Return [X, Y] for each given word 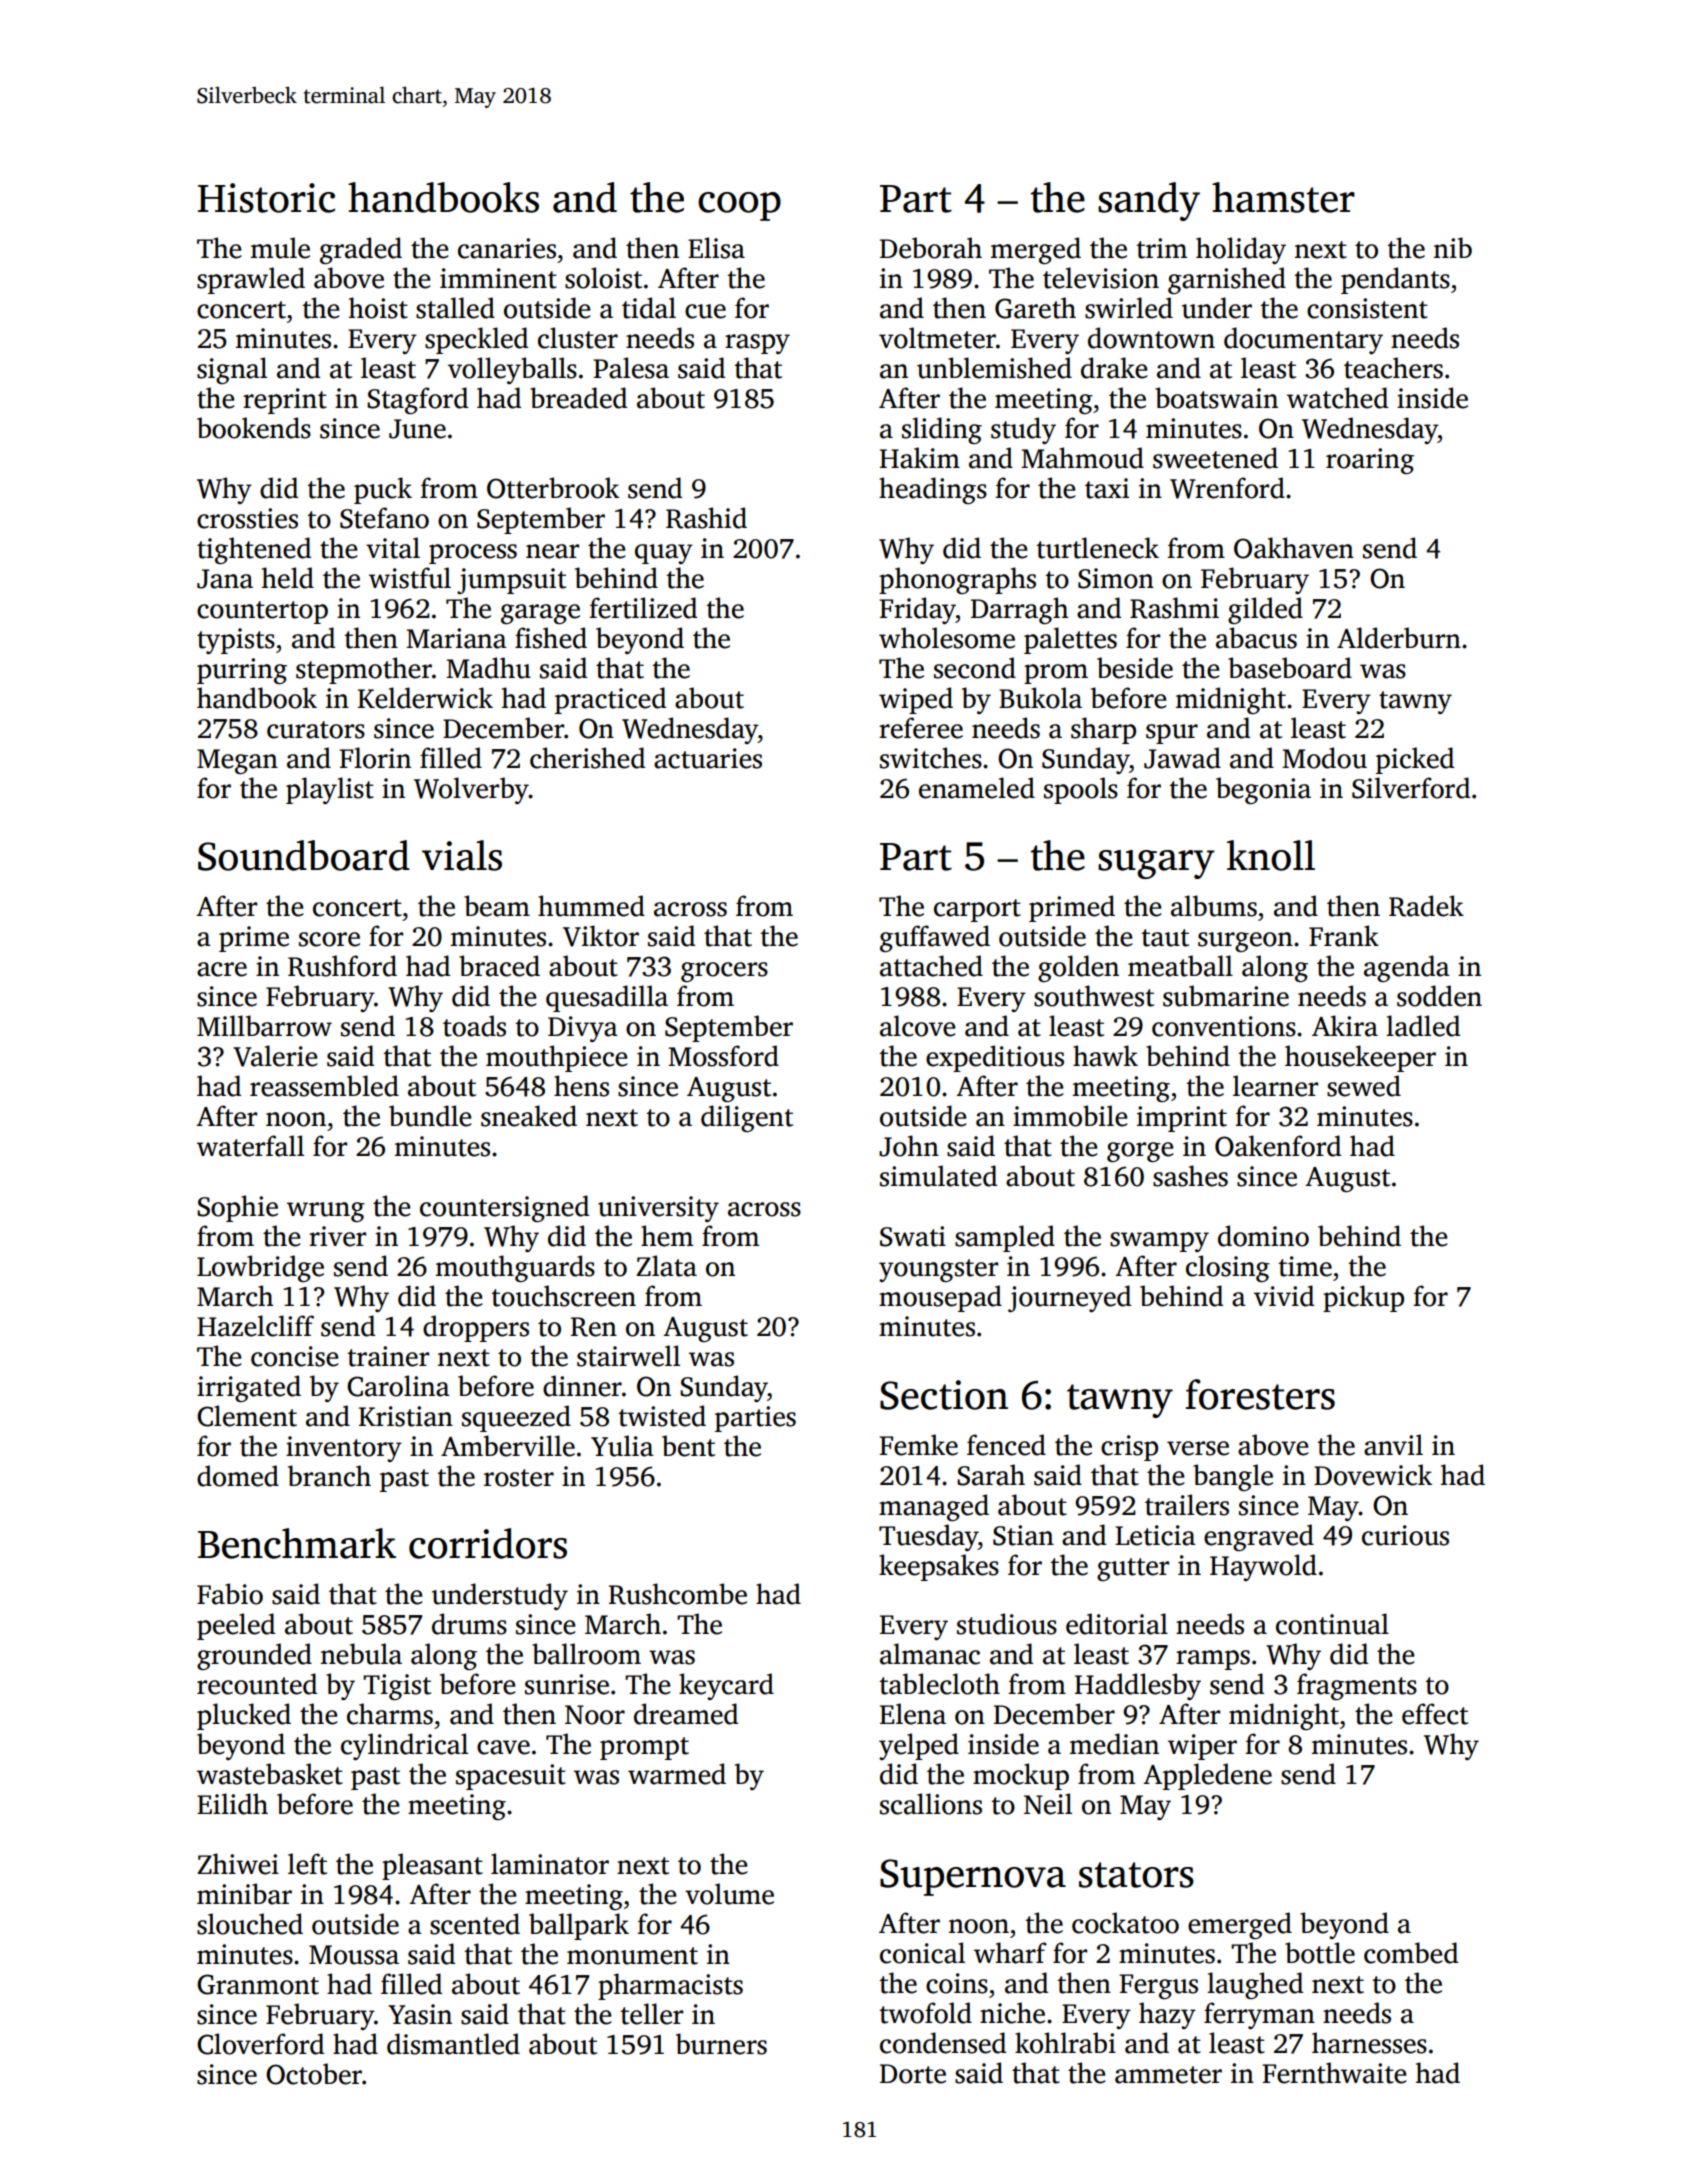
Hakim [920, 458]
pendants [1395, 280]
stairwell [628, 1356]
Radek [1426, 906]
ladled [1423, 1026]
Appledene [1207, 1776]
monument [632, 1956]
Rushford [342, 966]
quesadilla [607, 998]
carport [977, 910]
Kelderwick [425, 698]
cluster [578, 338]
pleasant [432, 1866]
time [1305, 1266]
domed [238, 1476]
